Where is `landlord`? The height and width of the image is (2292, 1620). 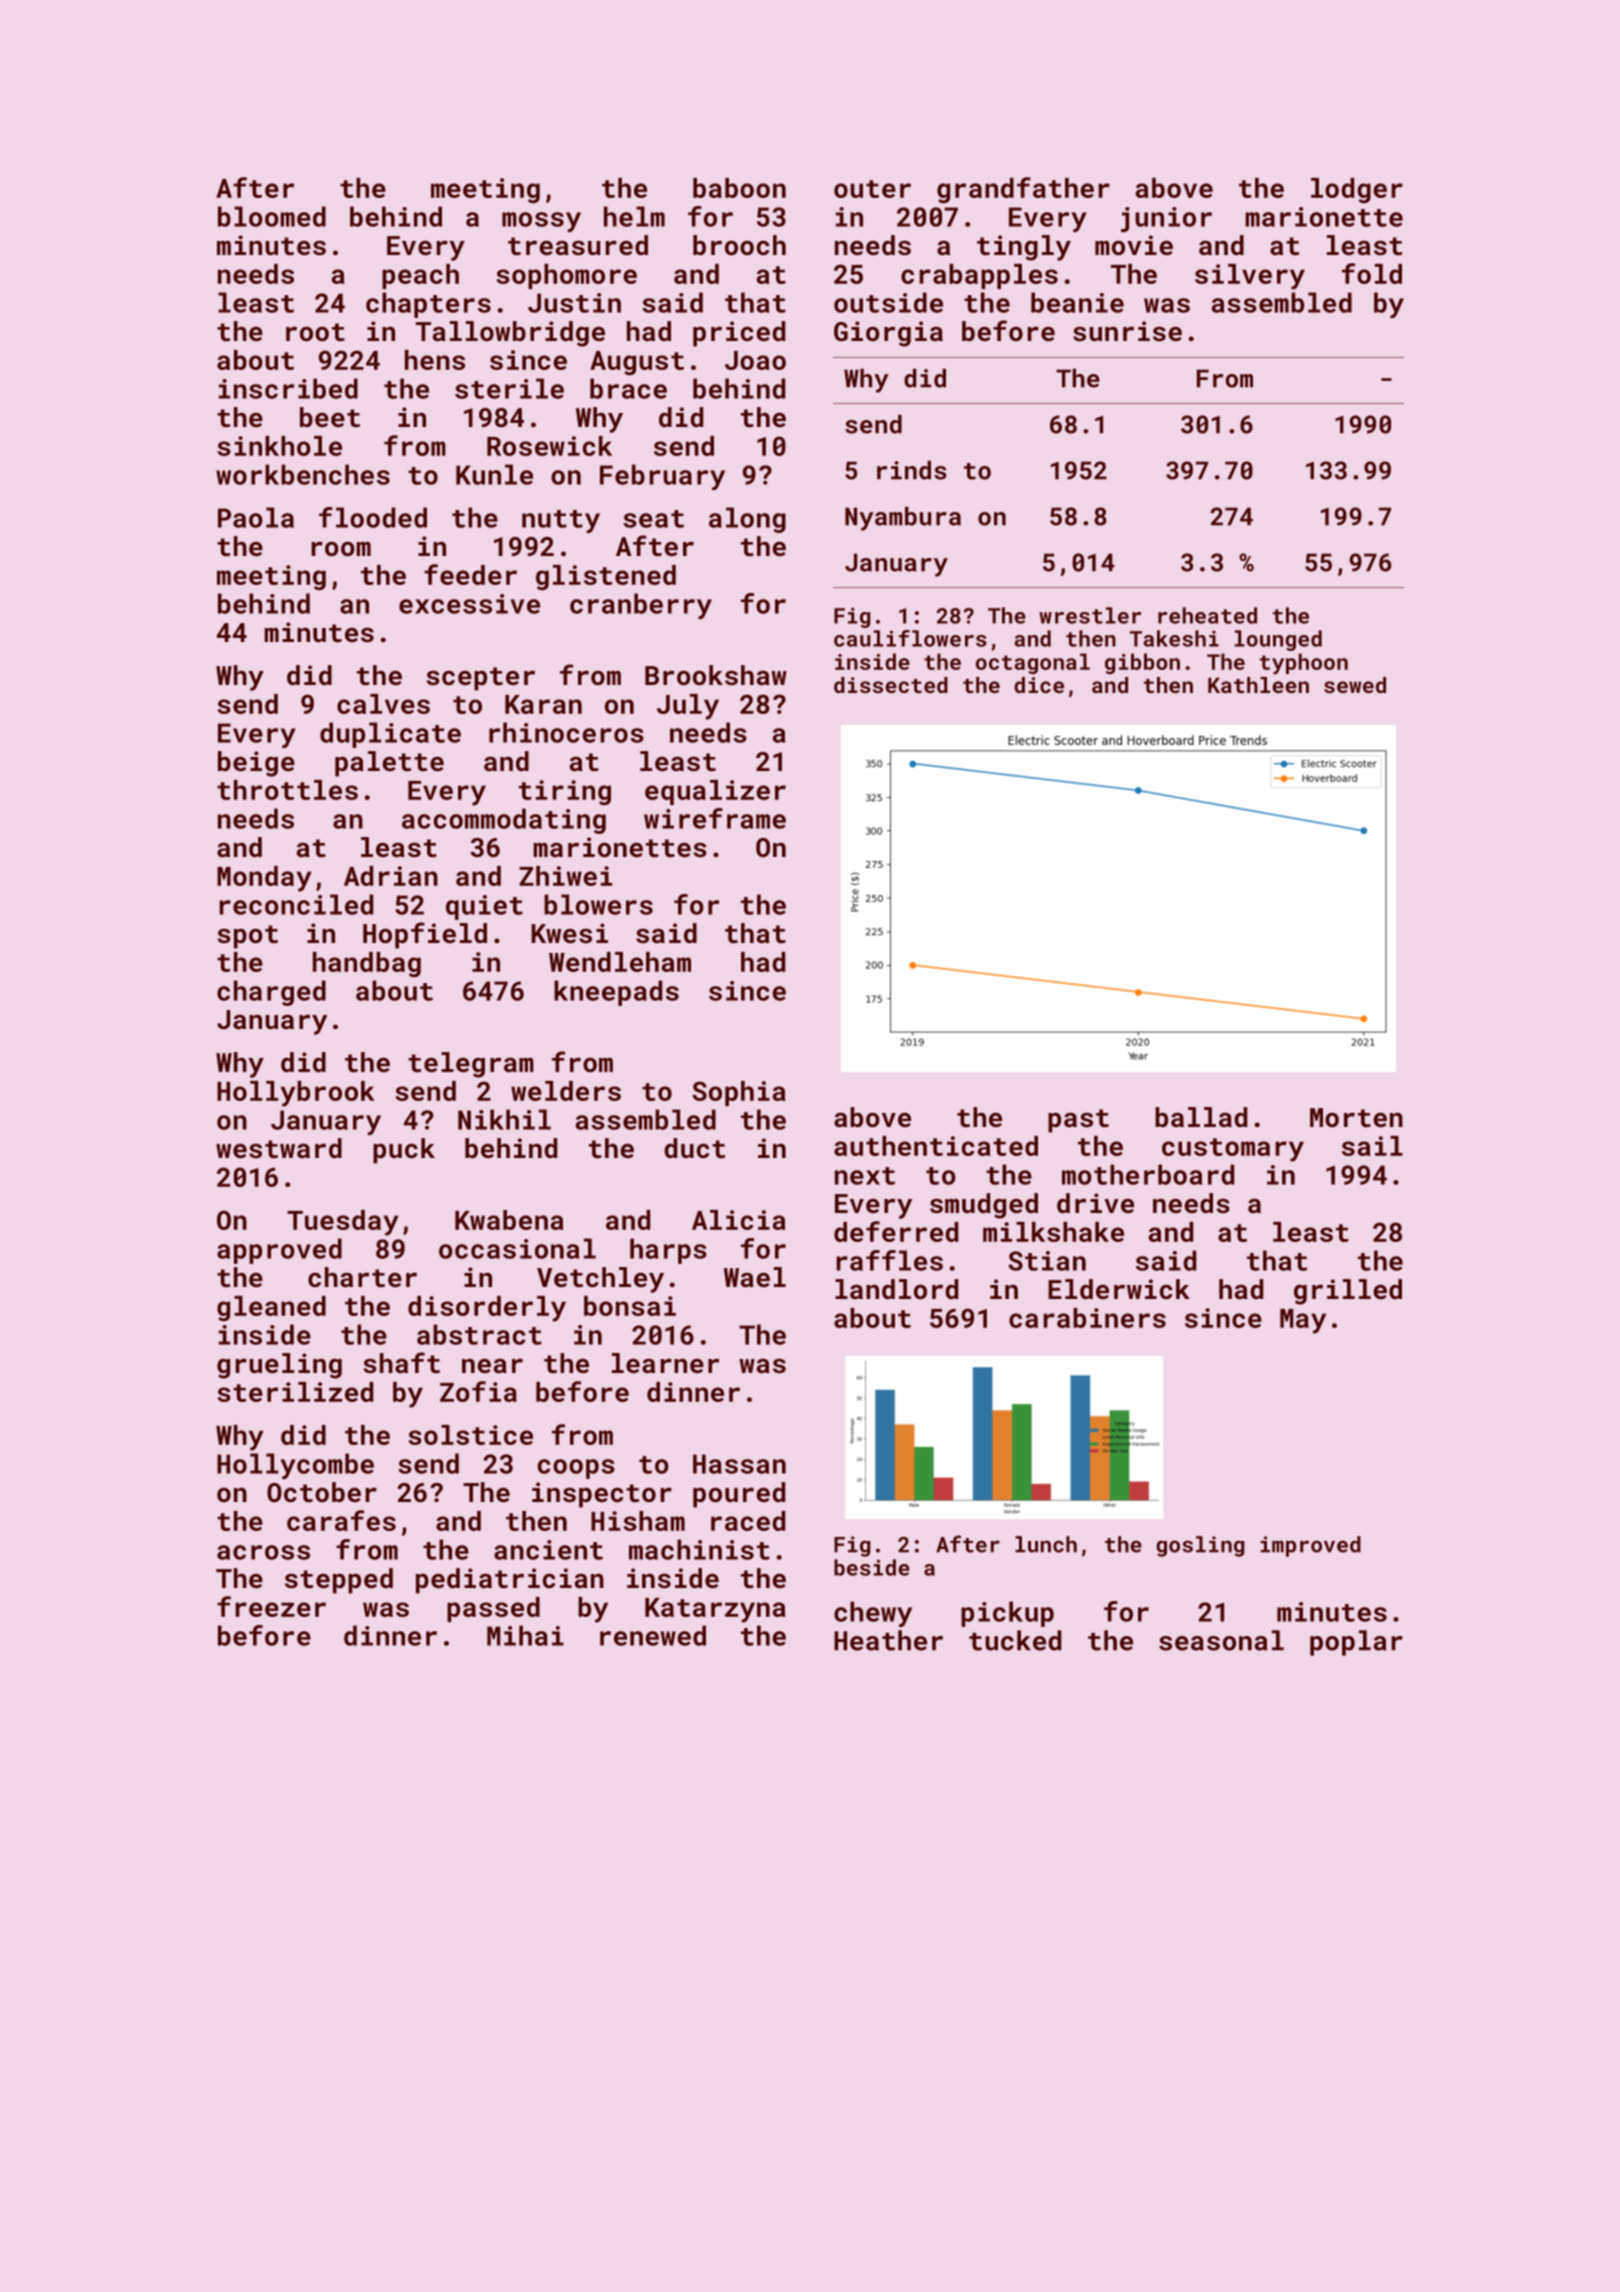
landlord is located at coordinates (896, 1289).
